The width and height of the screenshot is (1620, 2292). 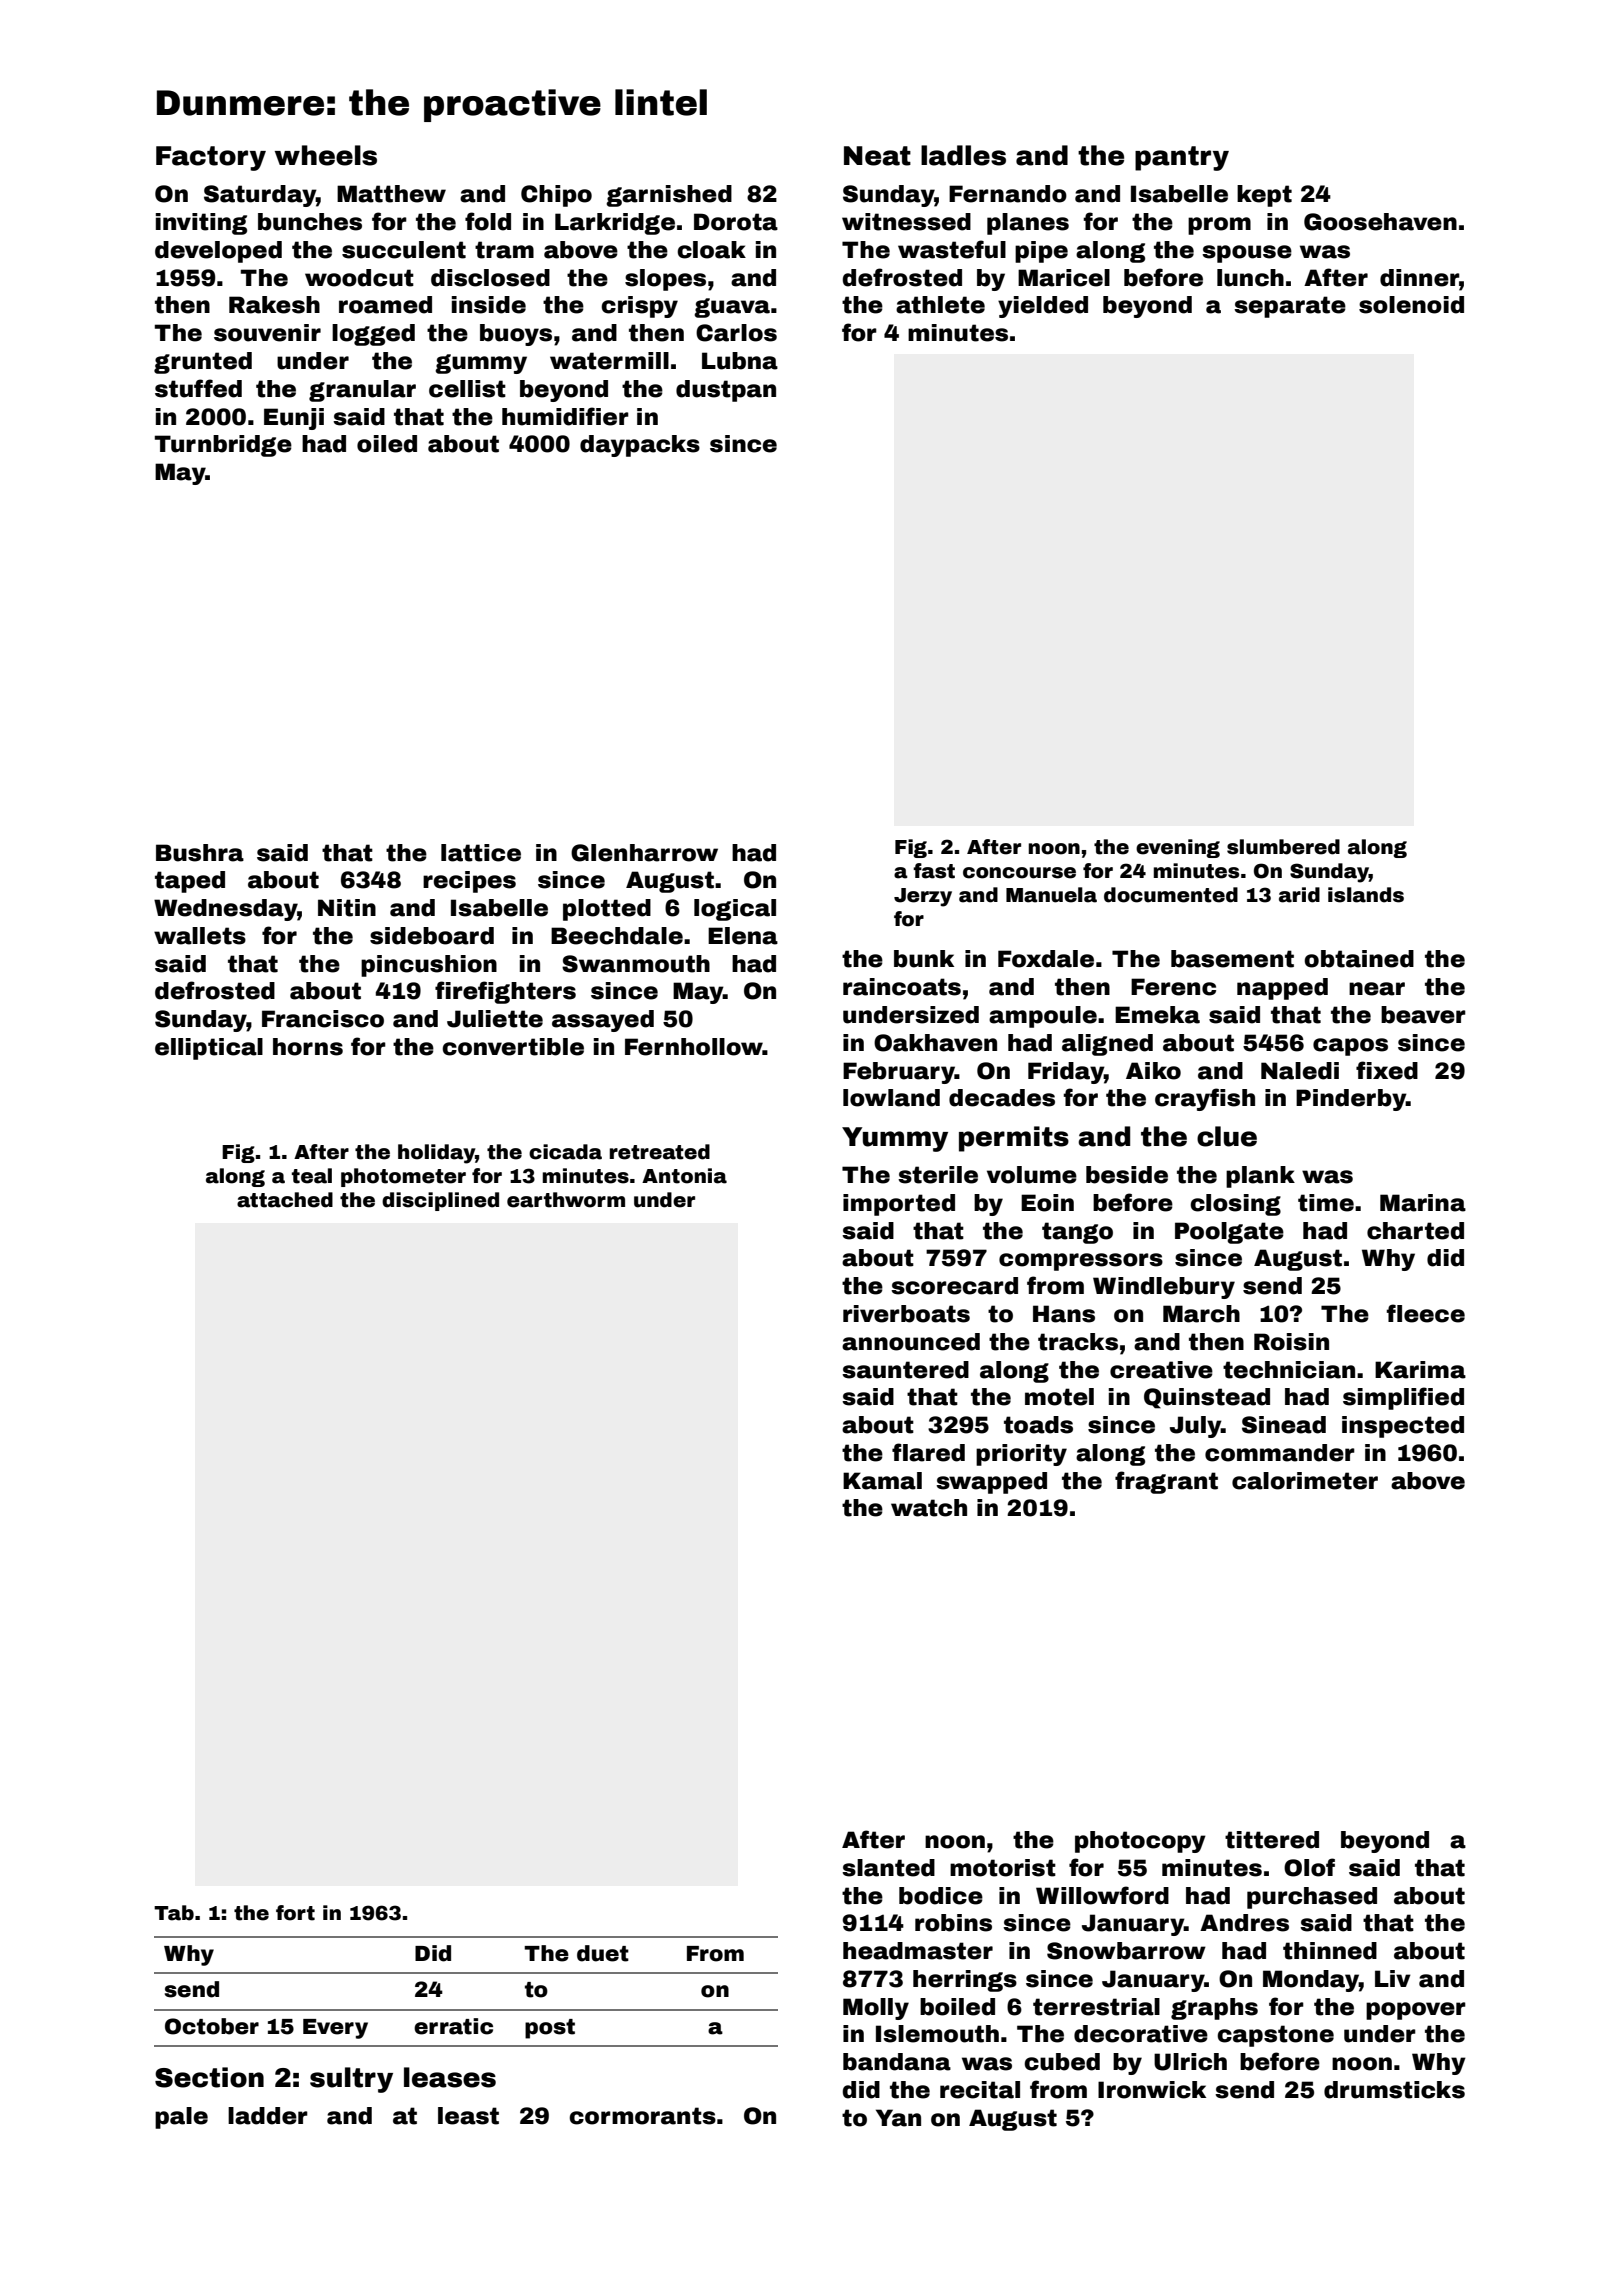 What do you see at coordinates (326, 155) in the screenshot?
I see `wheels` at bounding box center [326, 155].
